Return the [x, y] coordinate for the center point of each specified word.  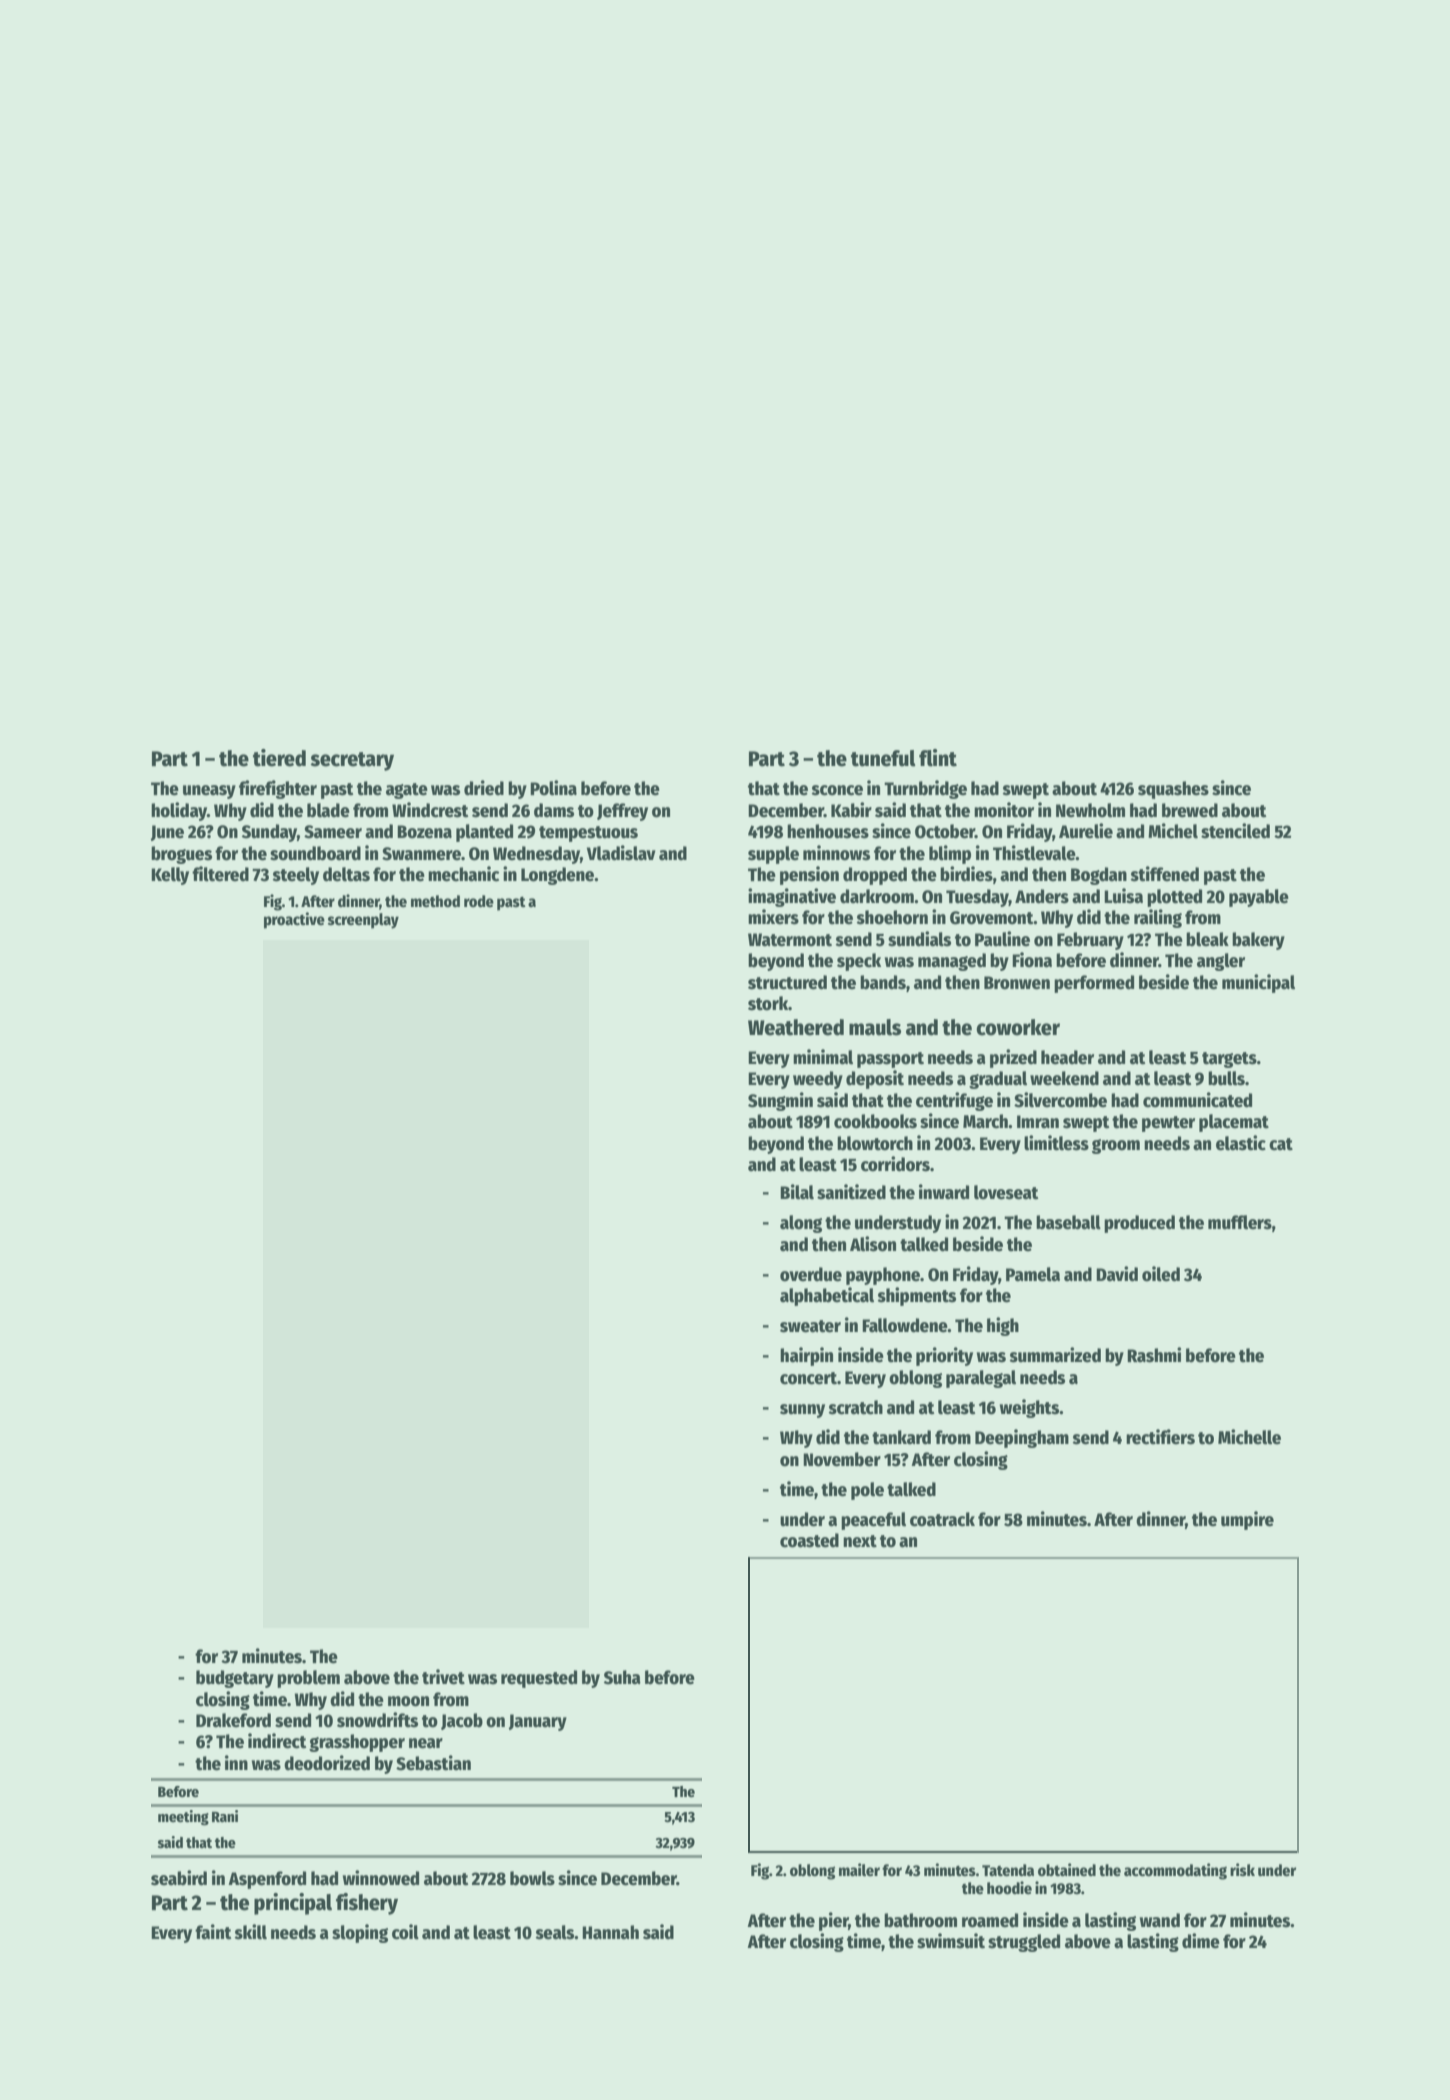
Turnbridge [925, 789]
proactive [294, 920]
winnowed [381, 1878]
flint [938, 758]
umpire [1247, 1520]
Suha [622, 1677]
